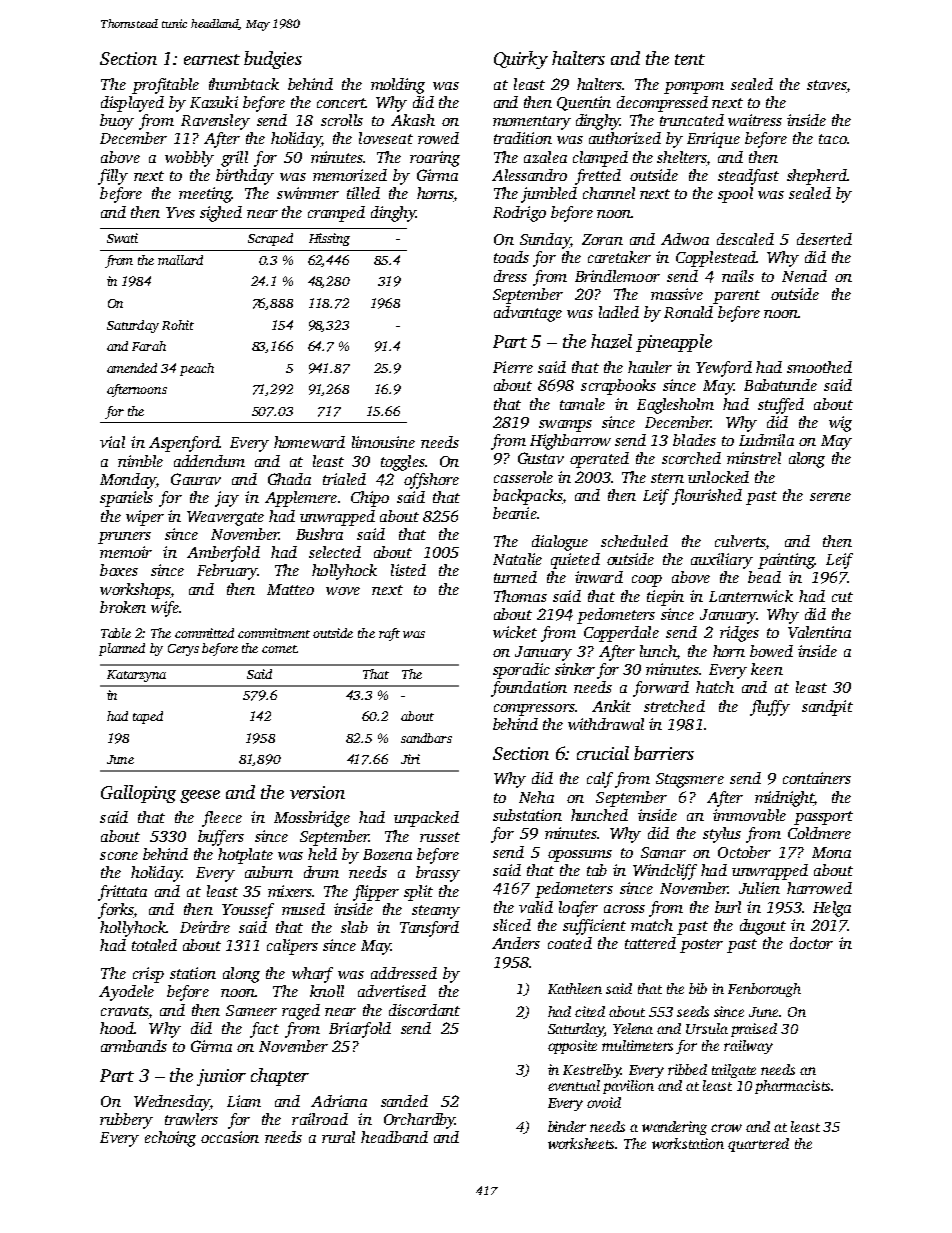 This screenshot has height=1233, width=952. I want to click on quartered, so click(758, 1145).
